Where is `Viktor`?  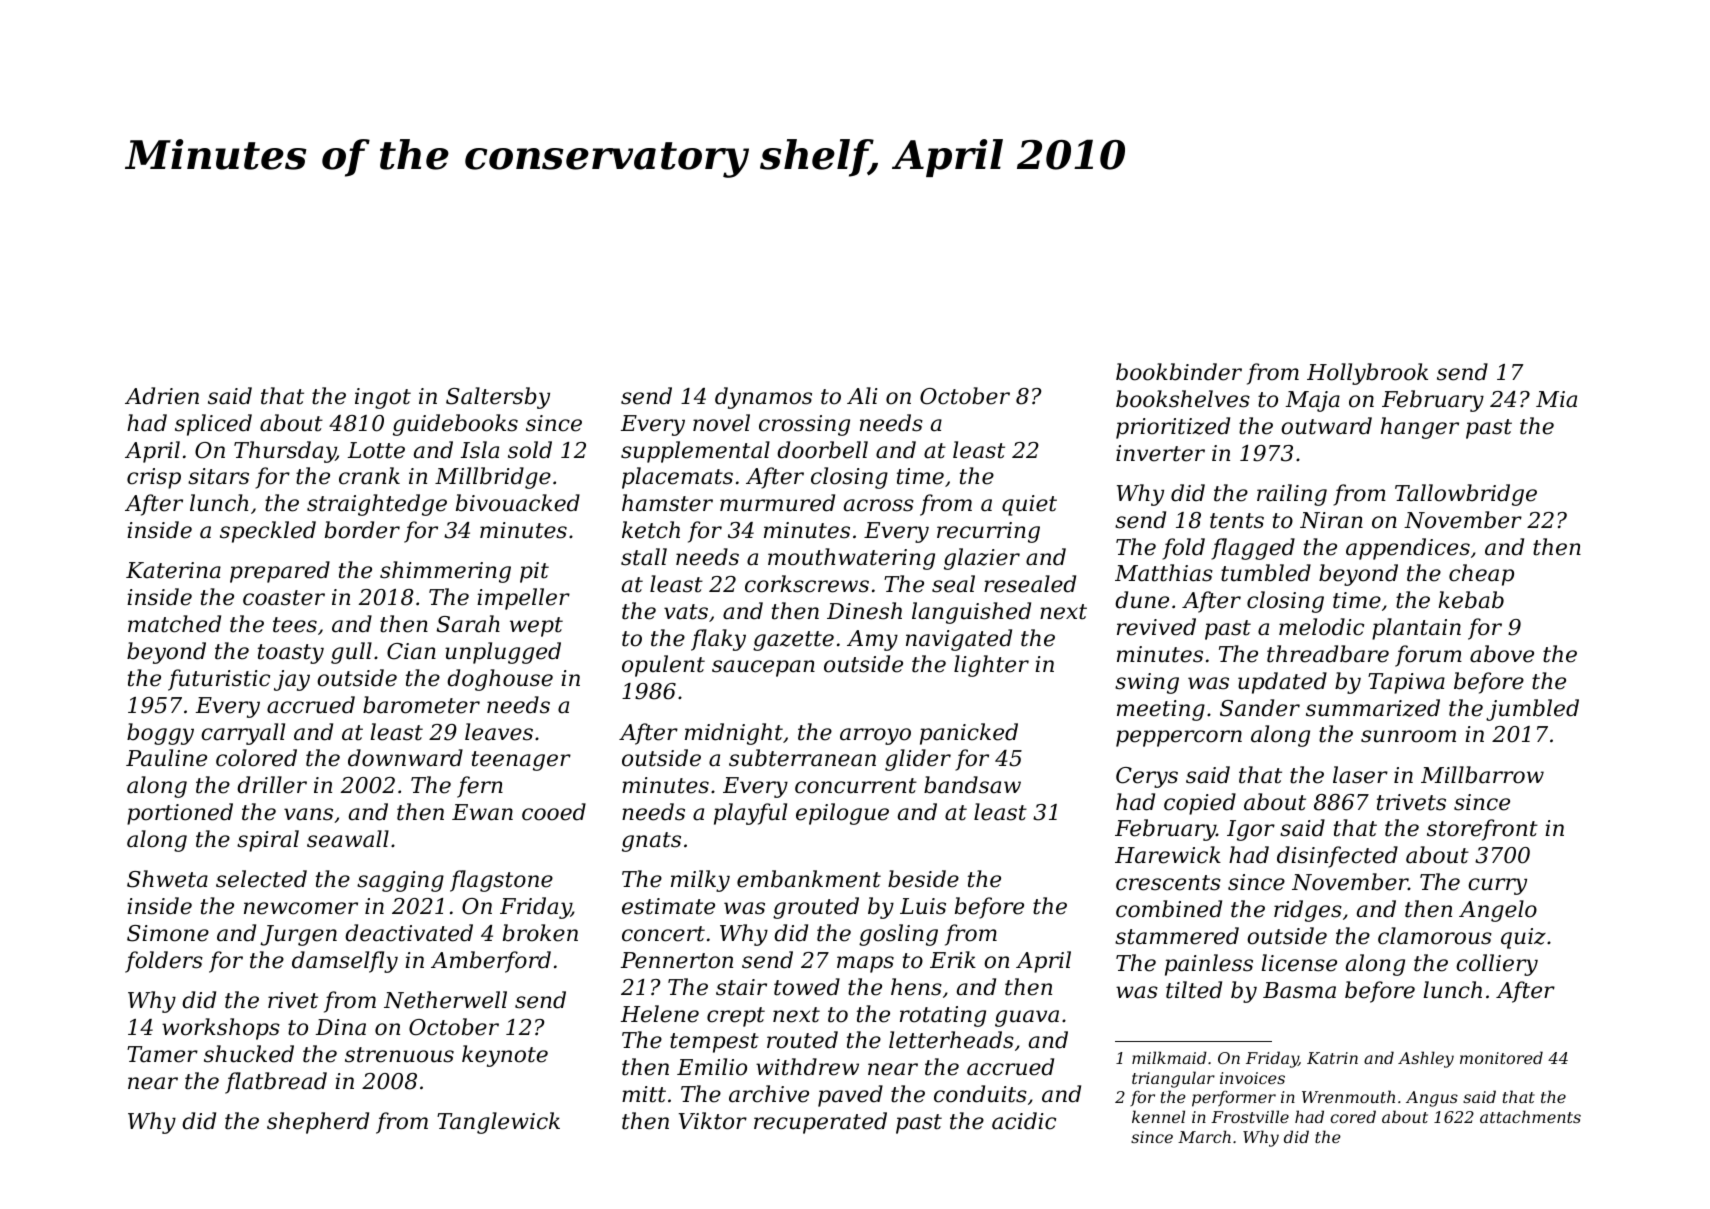
Viktor is located at coordinates (713, 1121).
